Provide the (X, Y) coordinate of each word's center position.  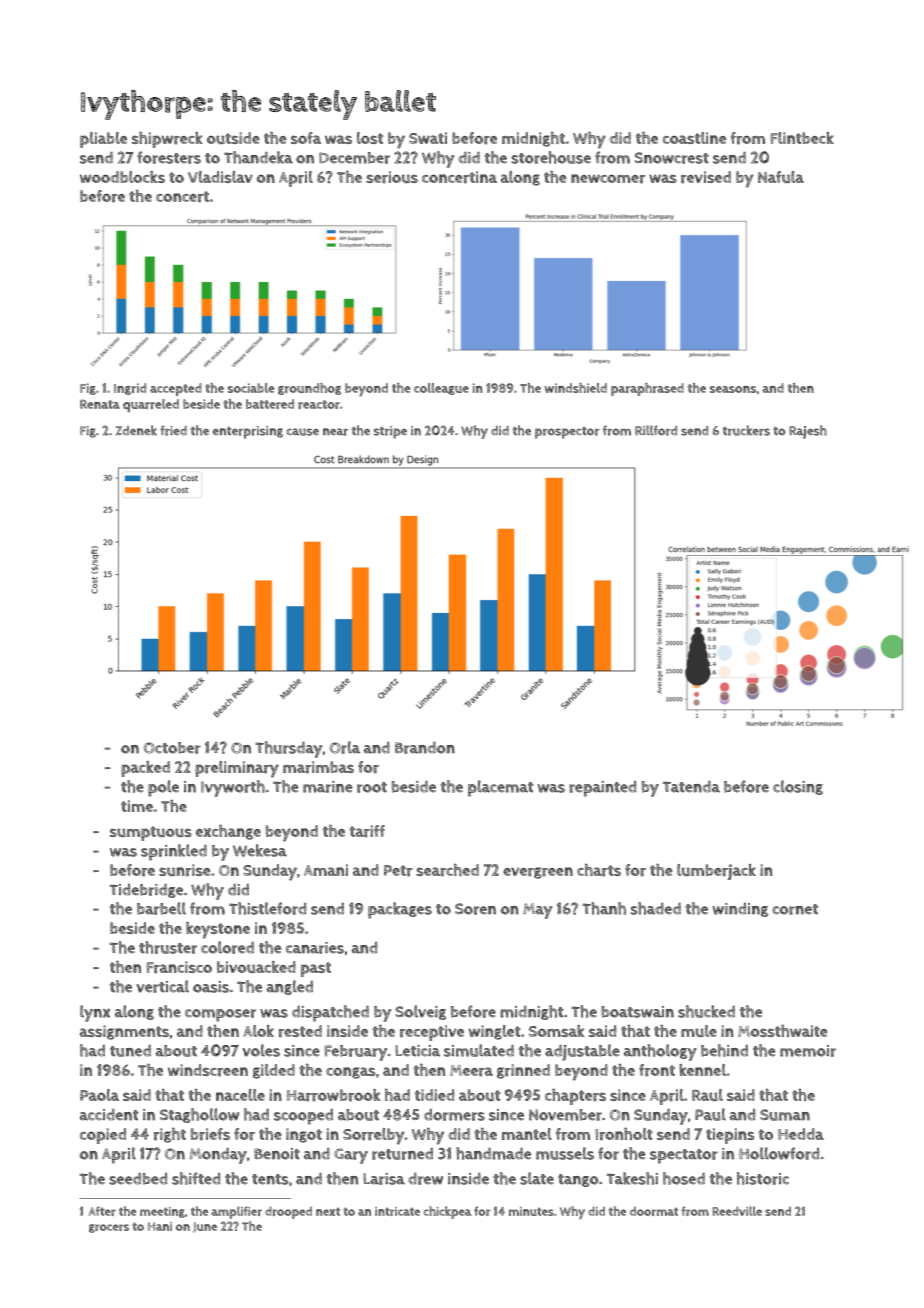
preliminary (237, 769)
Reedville (737, 1211)
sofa (306, 138)
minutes (531, 1211)
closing (798, 787)
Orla (344, 747)
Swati (428, 138)
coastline (694, 138)
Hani (160, 1226)
